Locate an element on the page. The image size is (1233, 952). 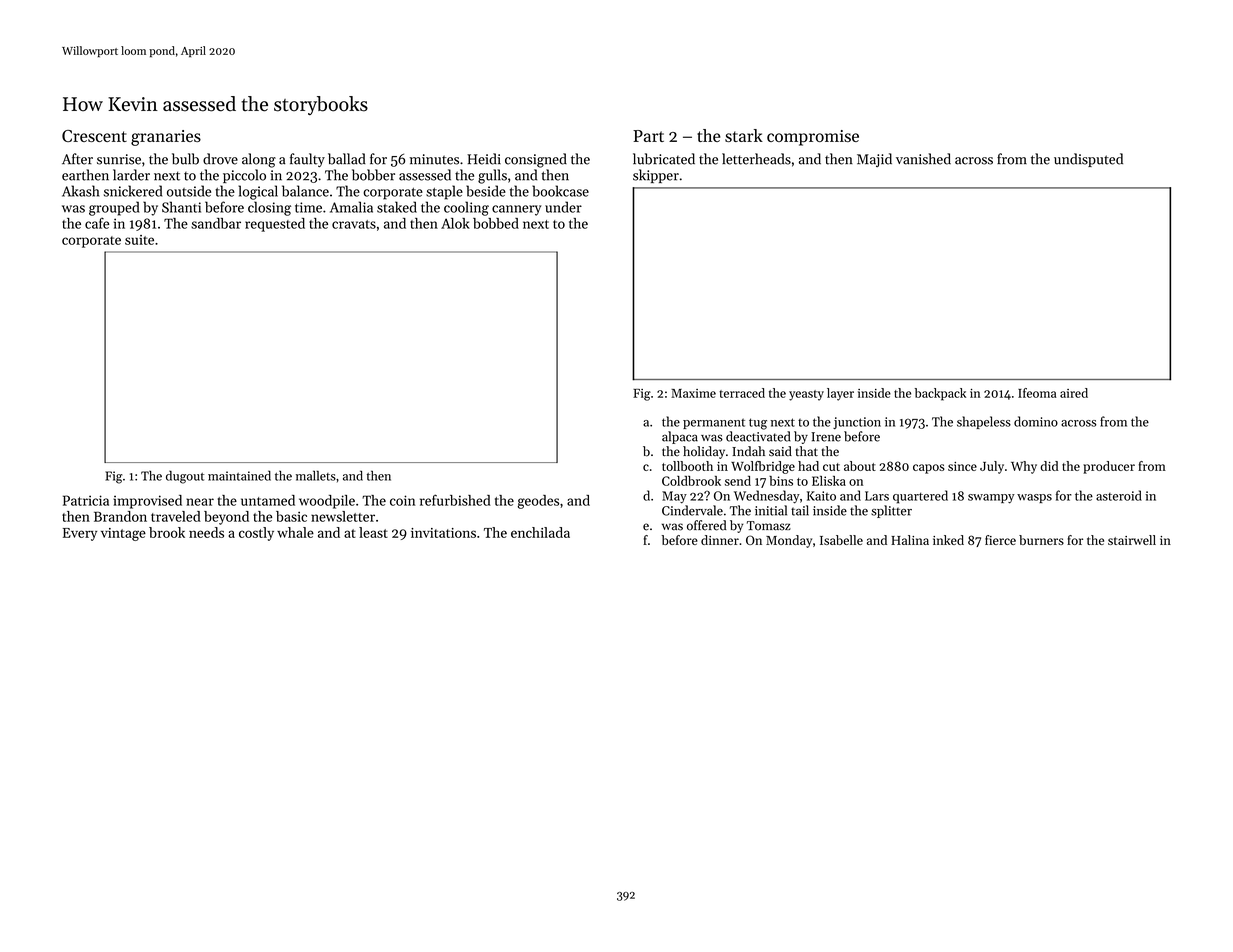
vanished is located at coordinates (923, 159).
